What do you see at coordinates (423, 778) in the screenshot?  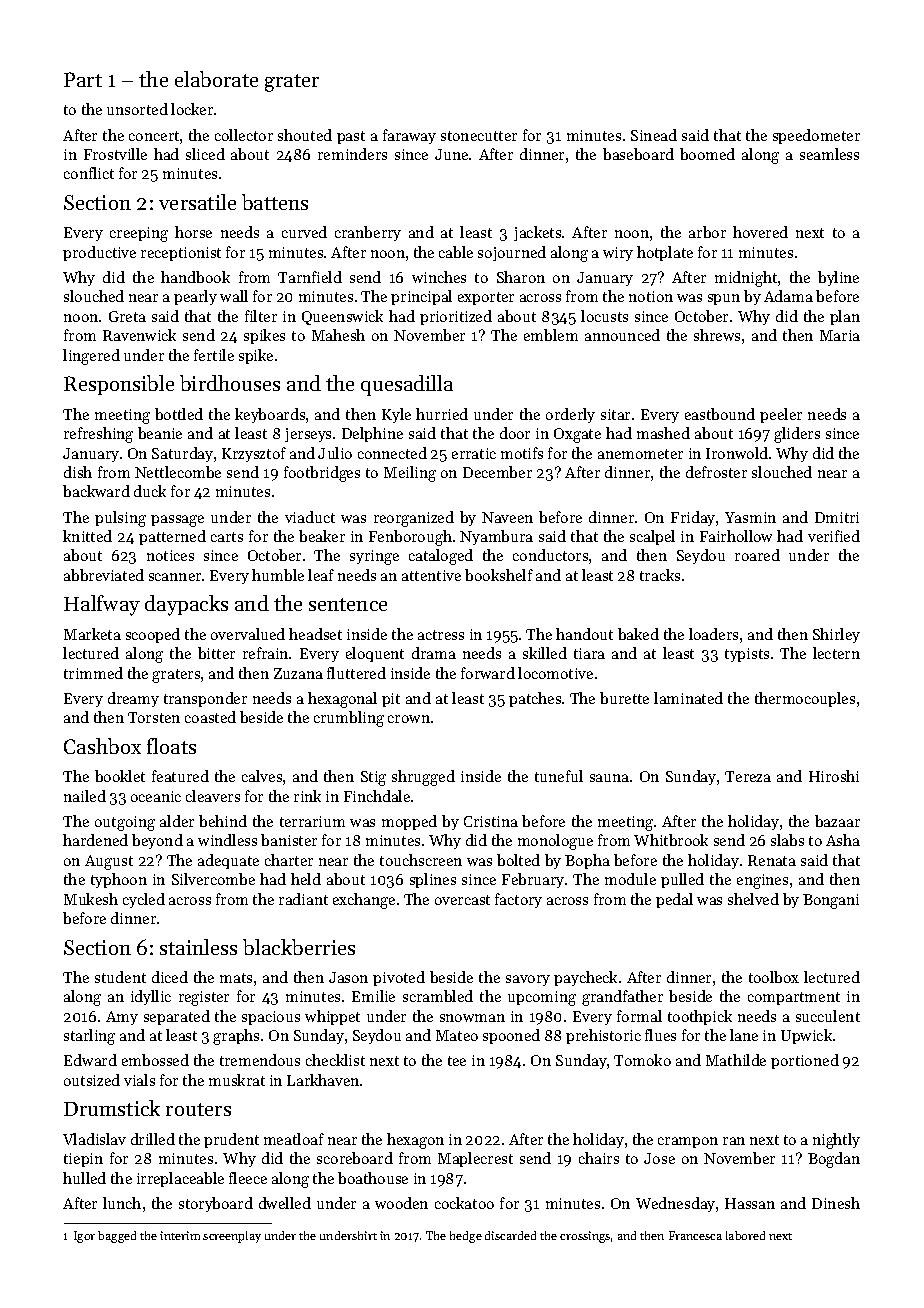 I see `shrugged` at bounding box center [423, 778].
